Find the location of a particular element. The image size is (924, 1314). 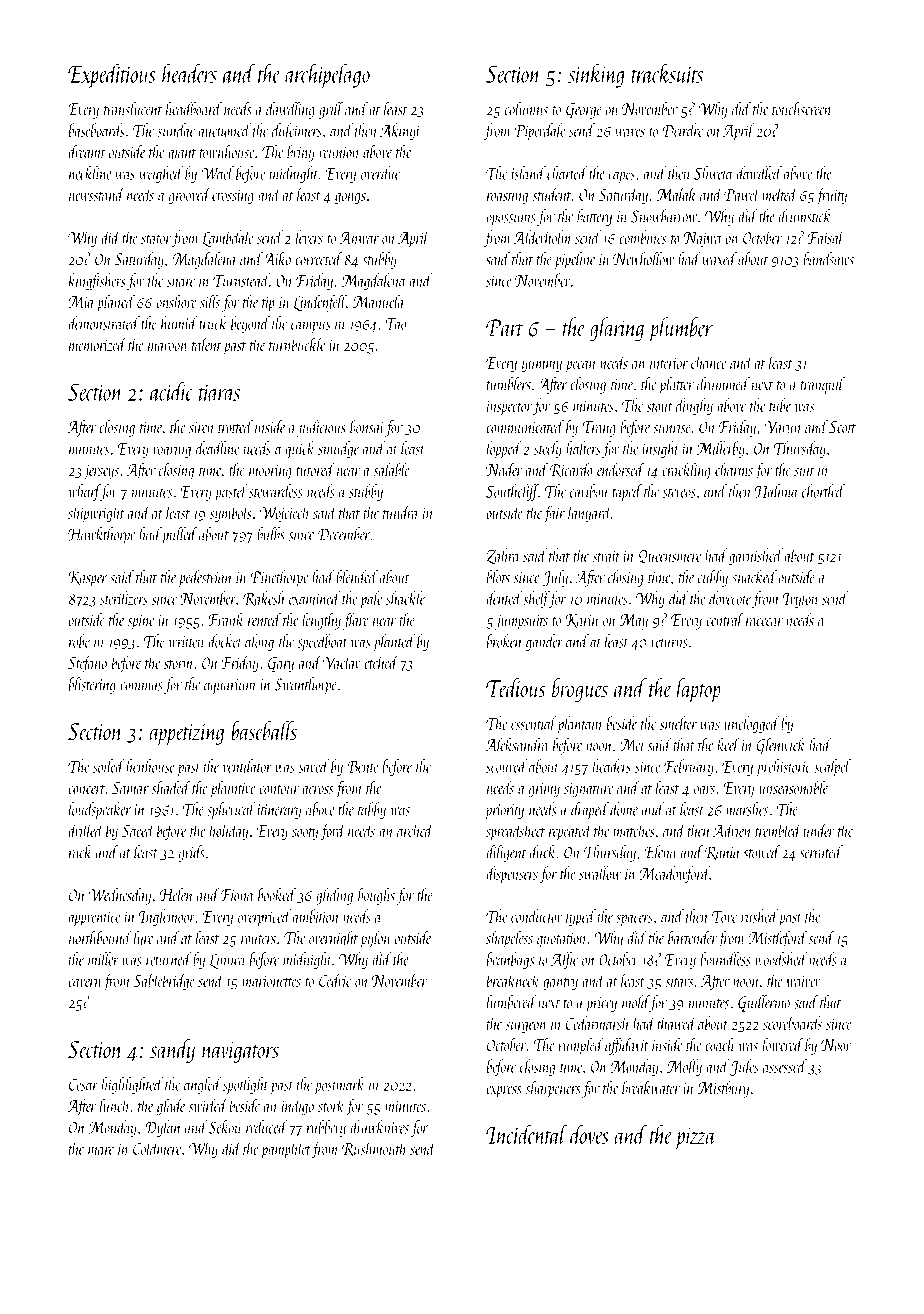

inspector is located at coordinates (509, 408).
